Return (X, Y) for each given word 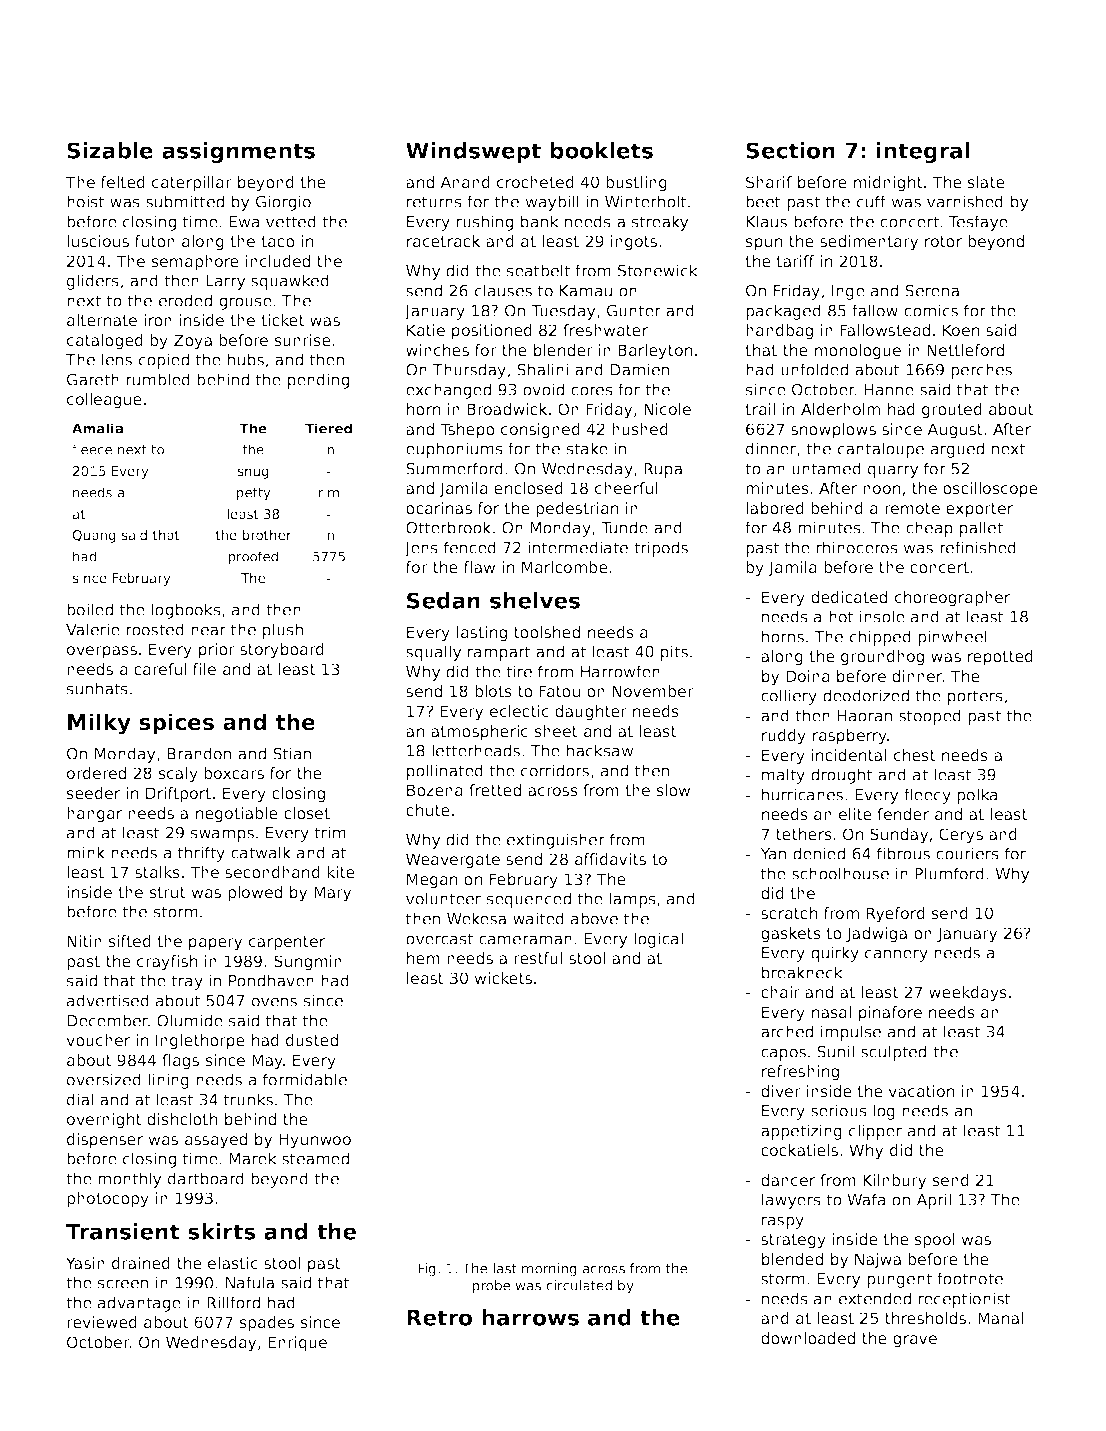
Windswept (473, 152)
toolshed (547, 632)
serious (839, 1110)
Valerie (93, 629)
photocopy (108, 1200)
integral (923, 152)
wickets (503, 978)
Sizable (110, 150)
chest (915, 755)
